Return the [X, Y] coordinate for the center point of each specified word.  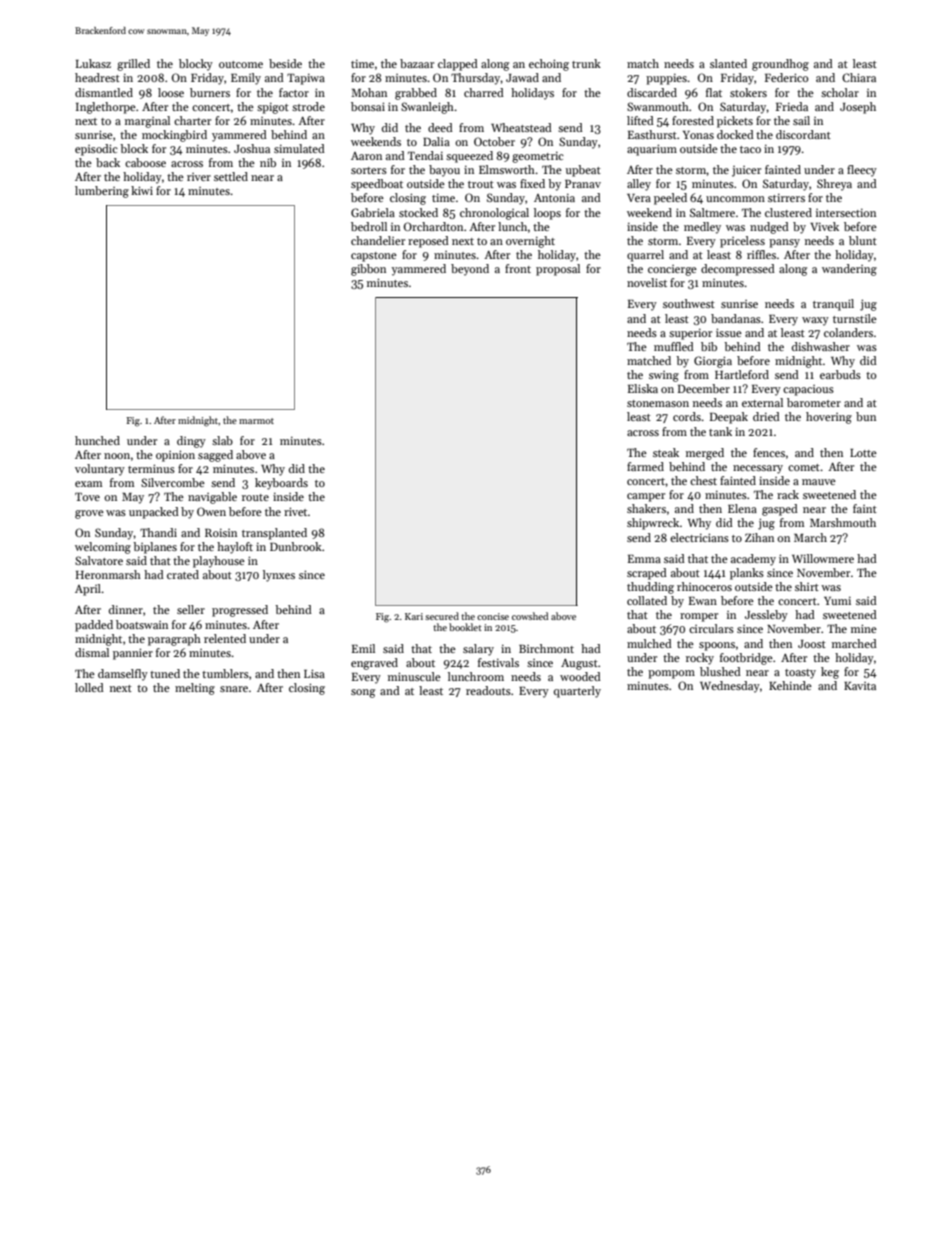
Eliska [643, 388]
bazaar [417, 63]
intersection [846, 213]
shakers [646, 508]
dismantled [104, 92]
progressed [240, 611]
